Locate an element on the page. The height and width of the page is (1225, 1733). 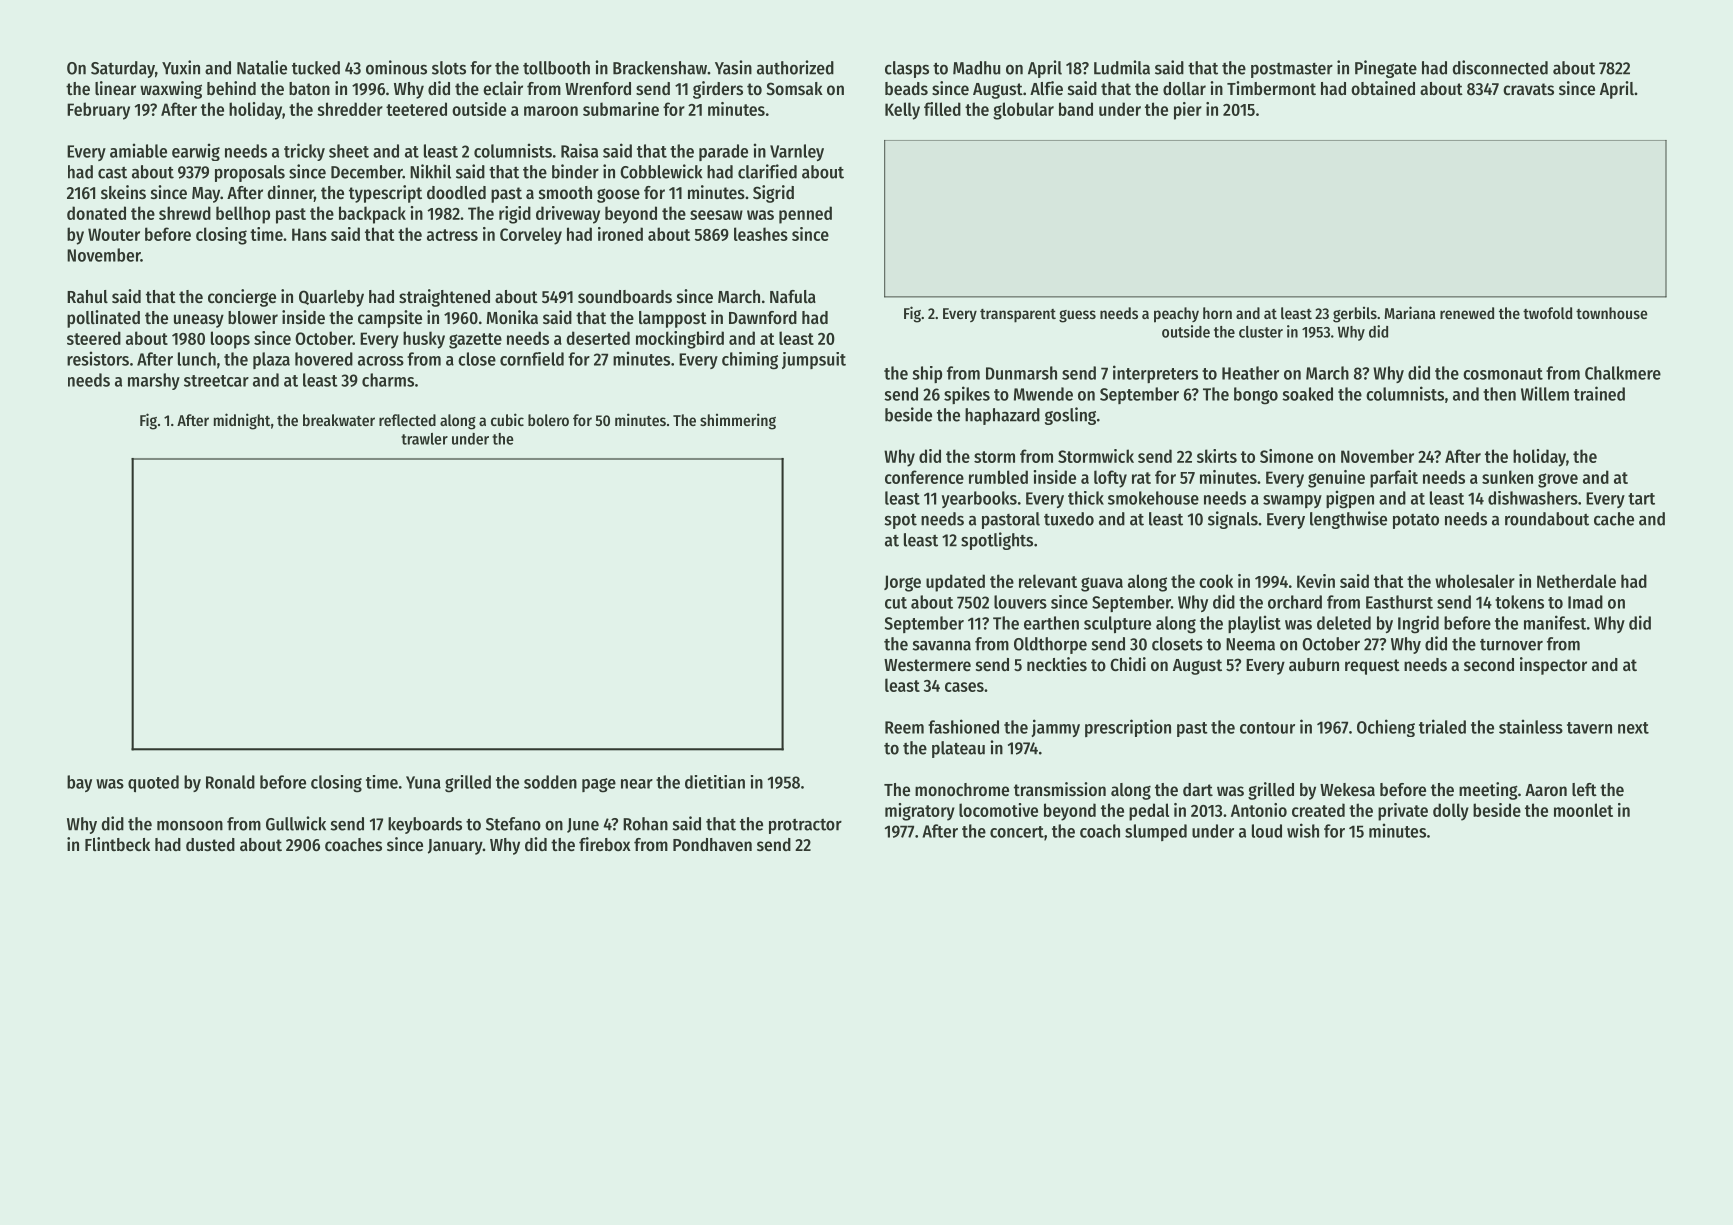
chiming is located at coordinates (750, 361).
